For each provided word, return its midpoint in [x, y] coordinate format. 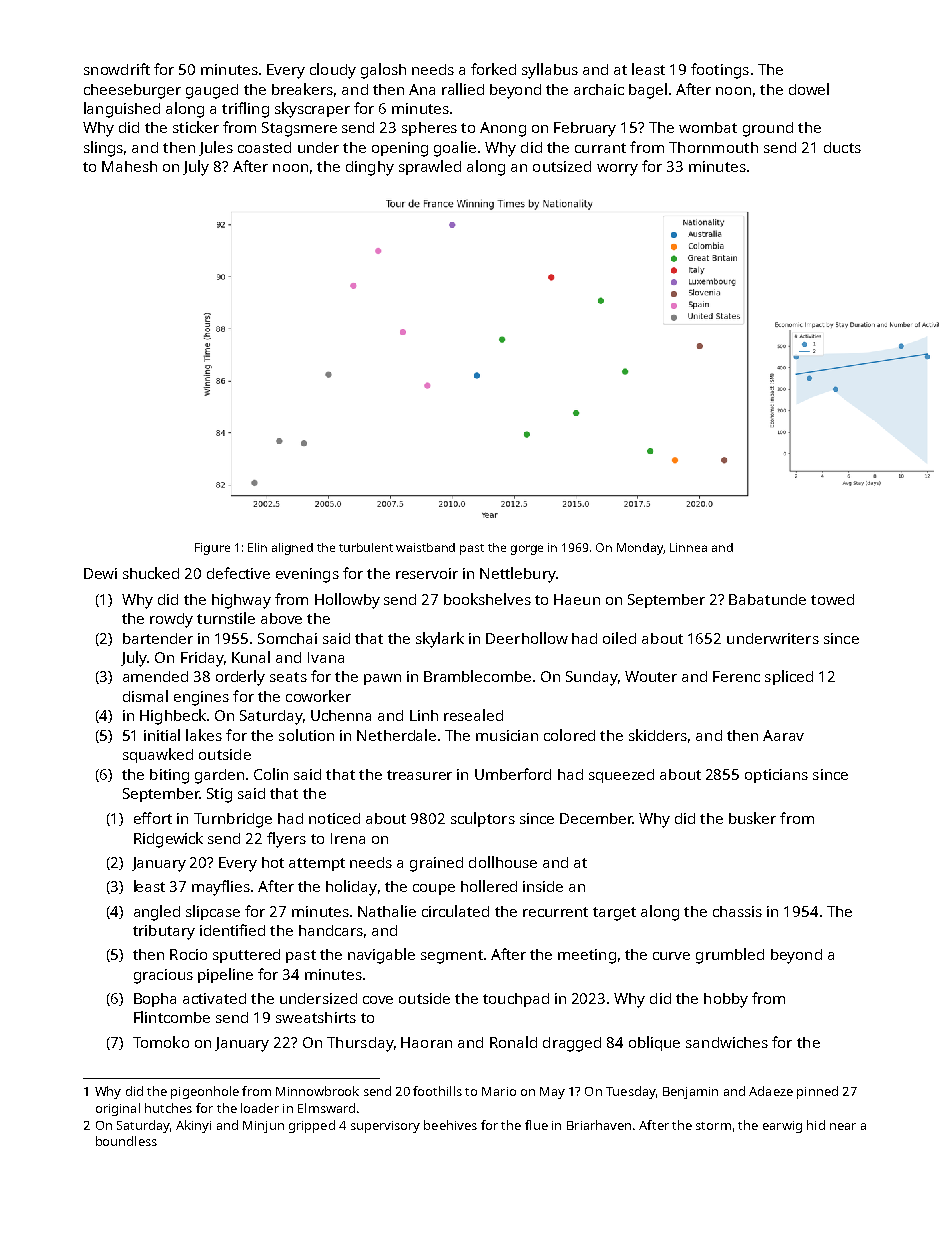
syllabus [550, 71]
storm [713, 1126]
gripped [312, 1126]
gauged [212, 91]
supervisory [385, 1127]
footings [720, 71]
